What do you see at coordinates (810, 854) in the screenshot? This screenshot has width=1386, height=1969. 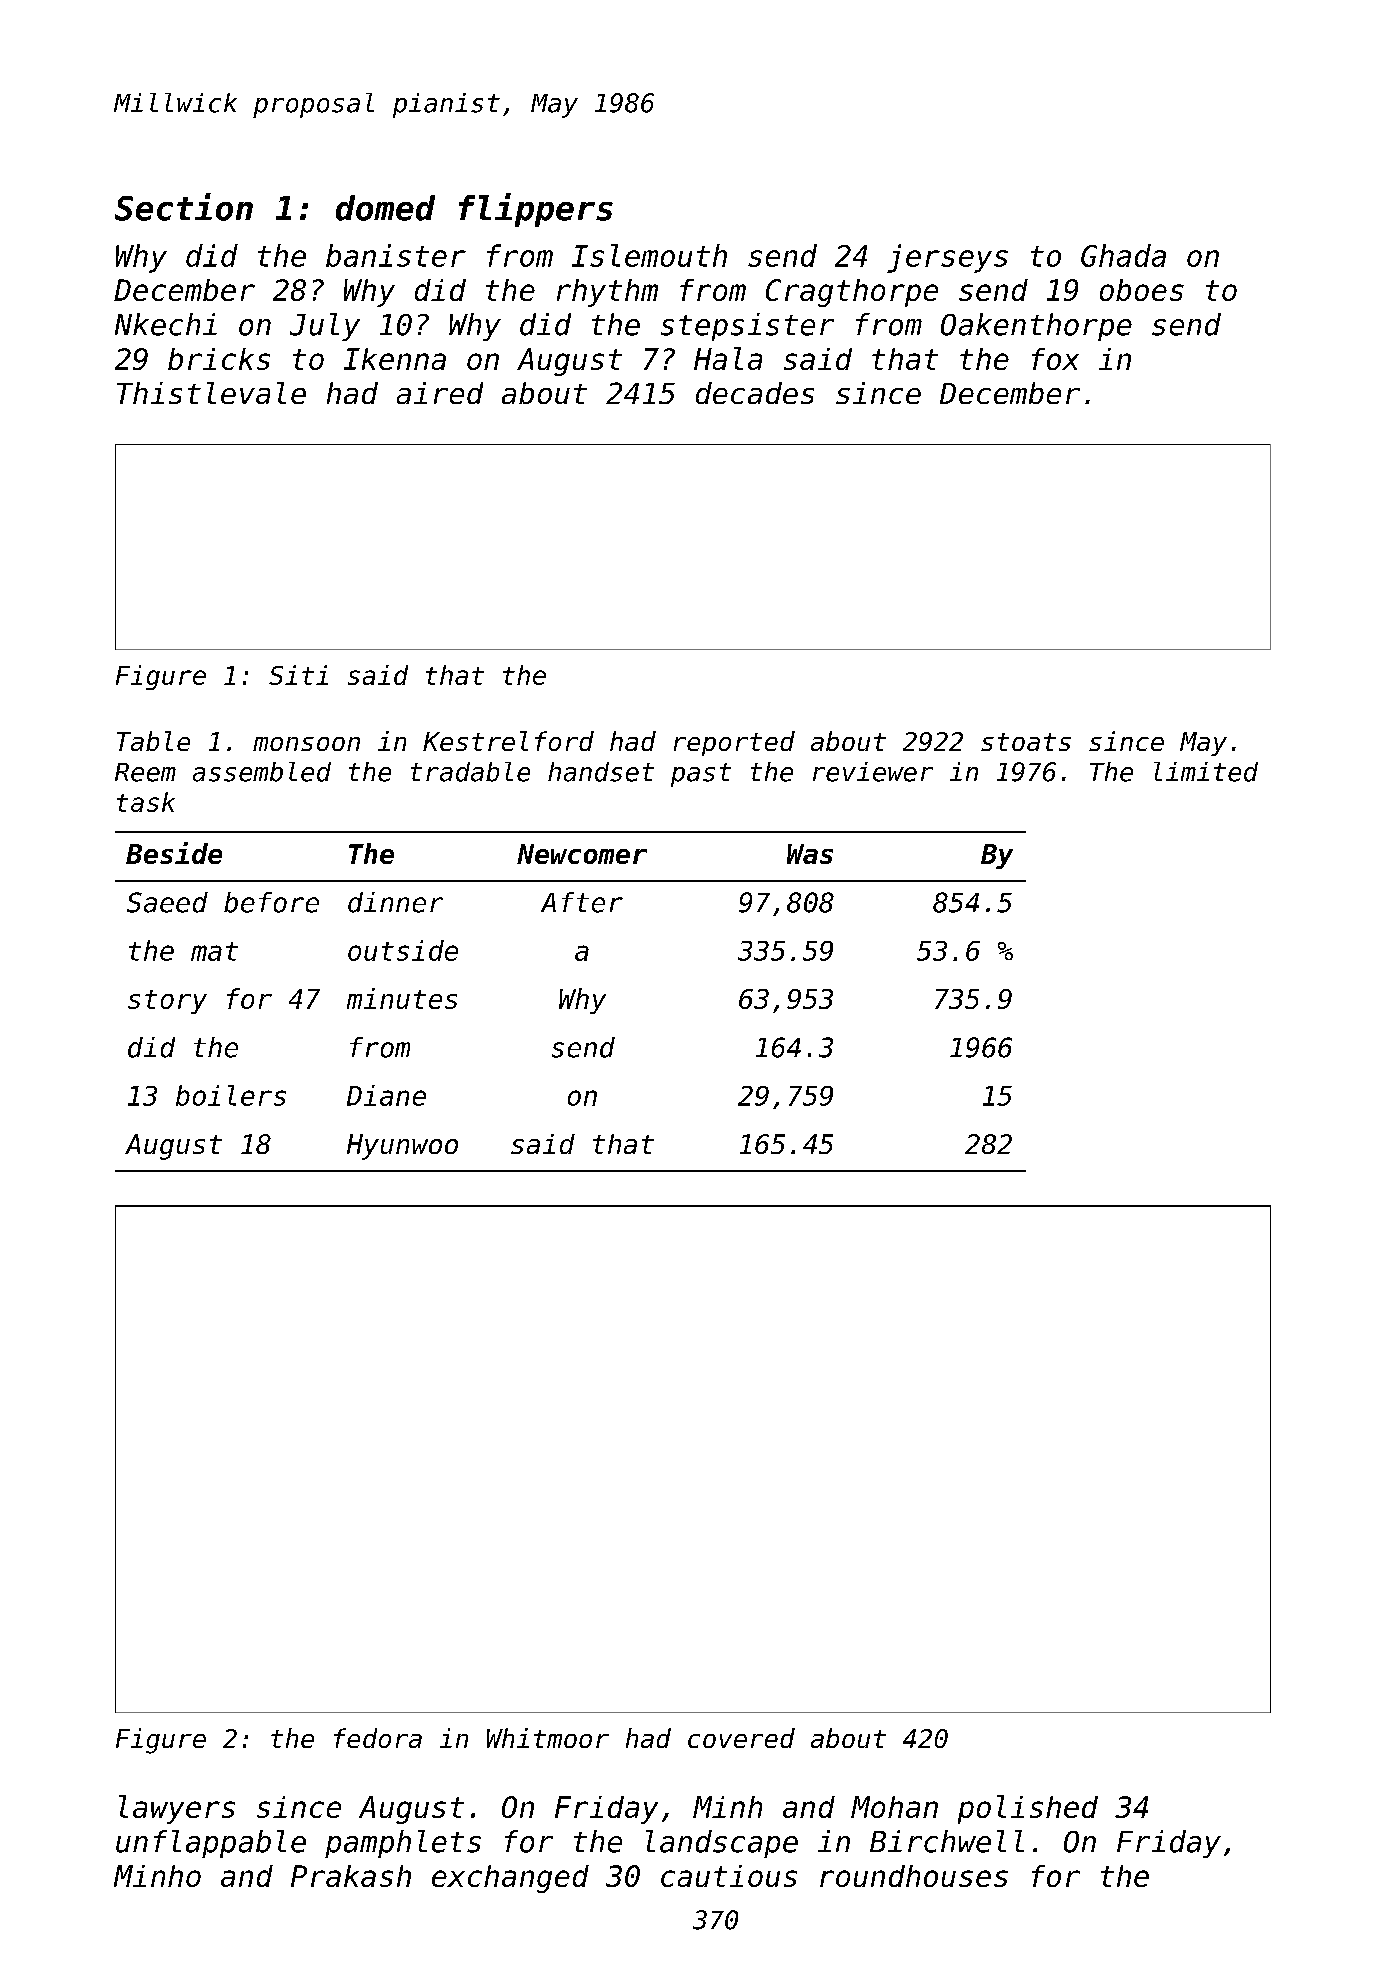 I see `Was` at bounding box center [810, 854].
